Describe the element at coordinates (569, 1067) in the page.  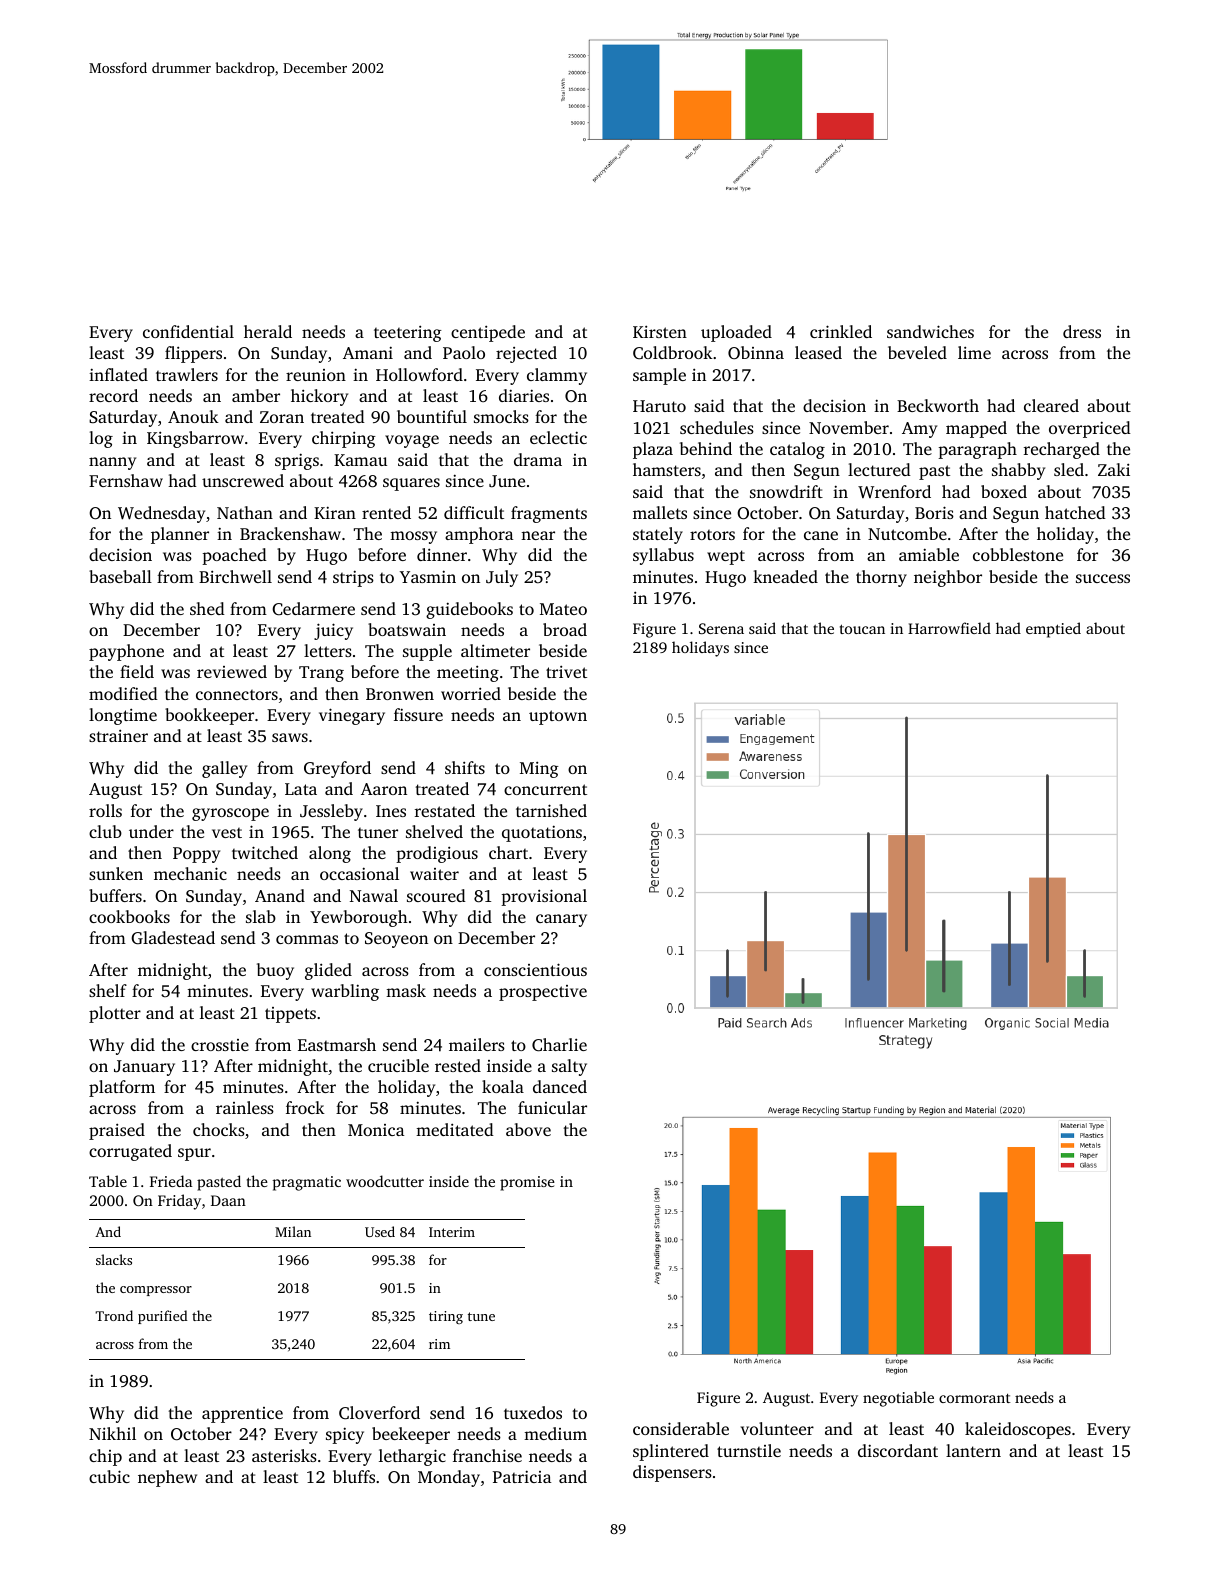
I see `salty` at that location.
